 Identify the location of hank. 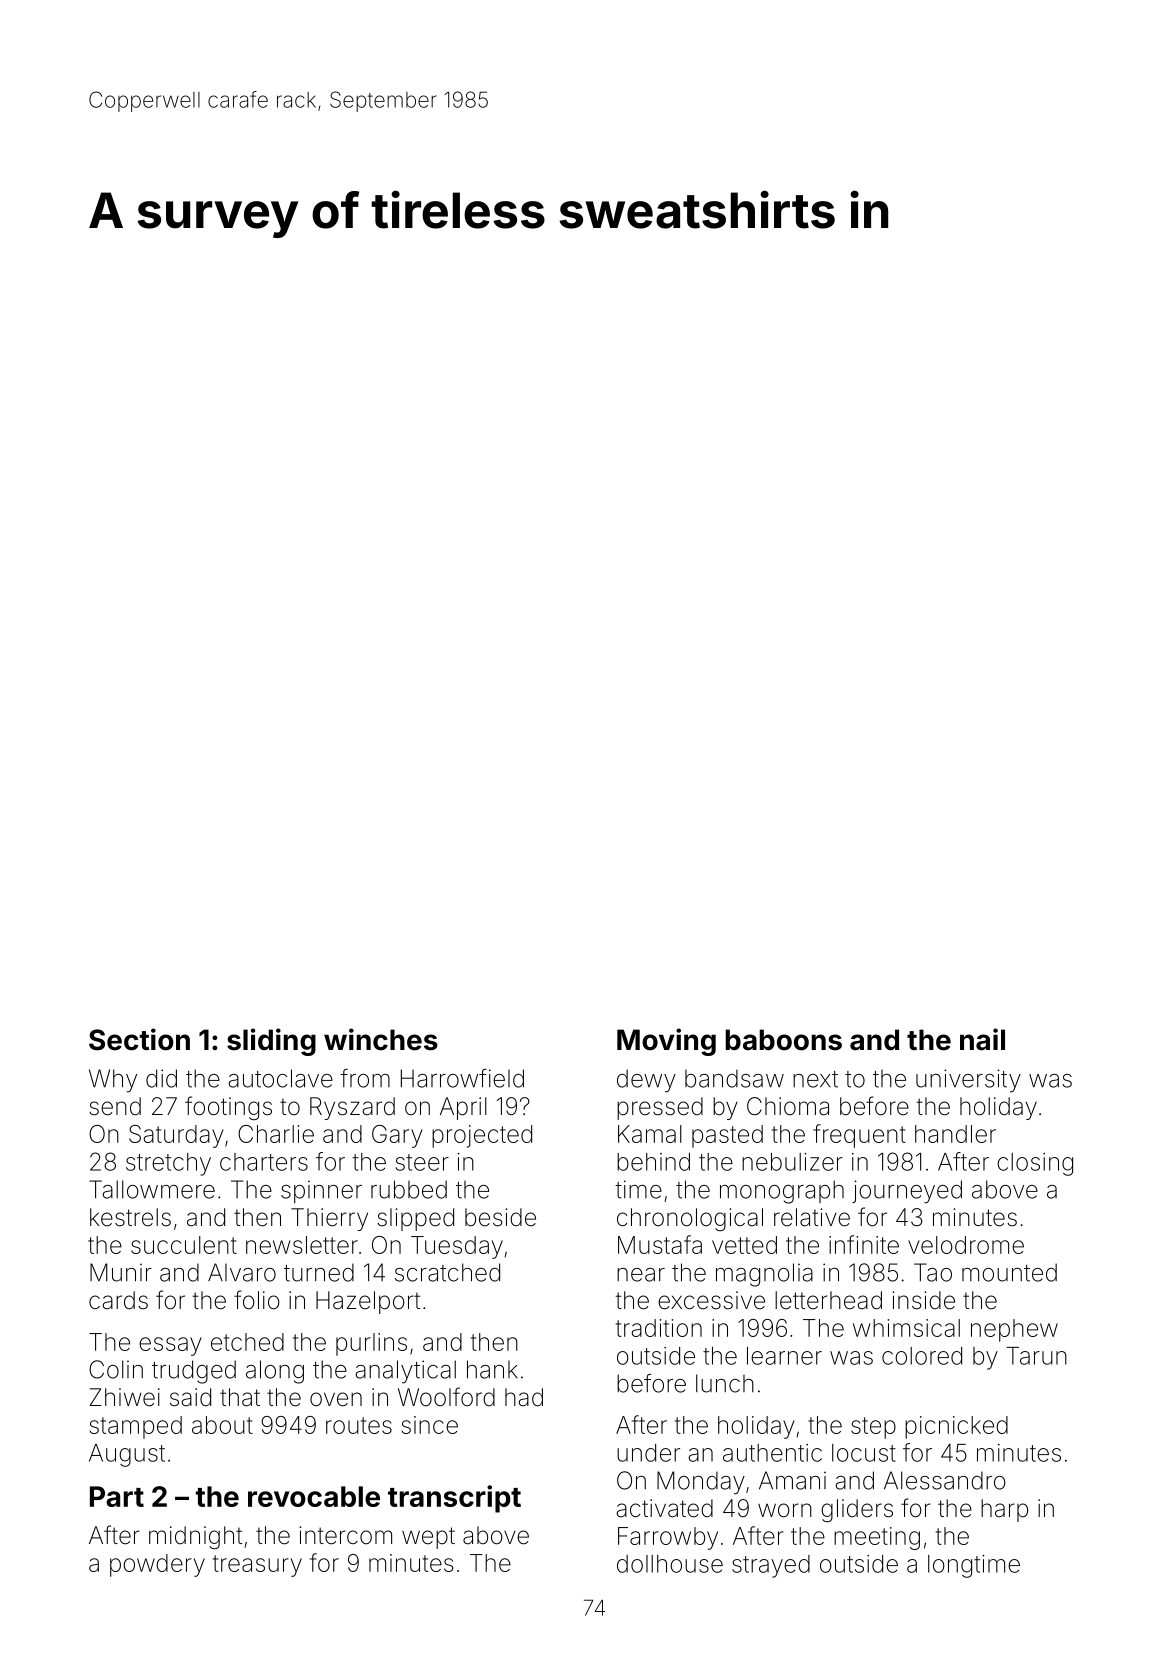
(492, 1369).
